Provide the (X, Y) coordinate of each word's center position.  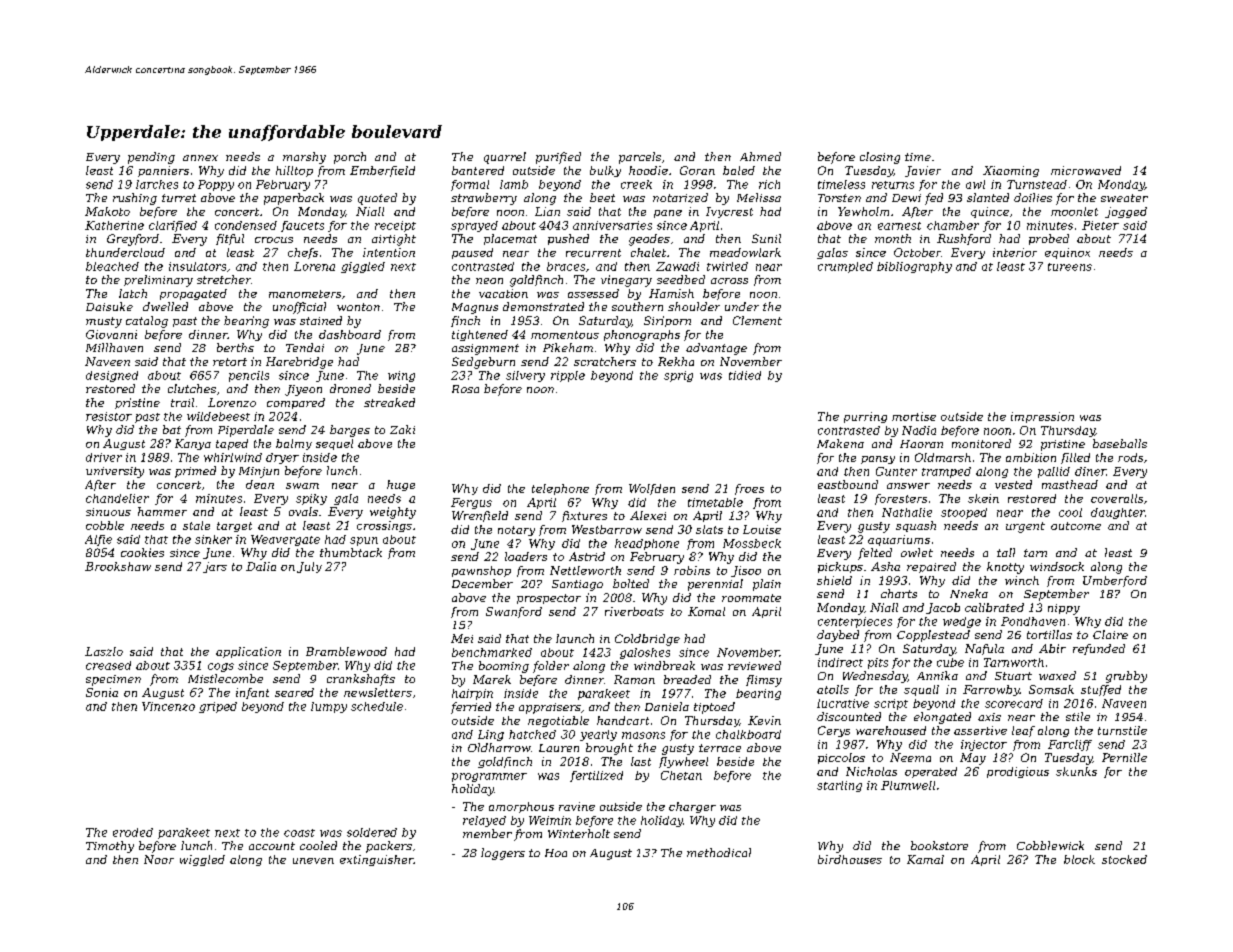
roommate (751, 598)
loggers (503, 854)
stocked (1124, 859)
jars (215, 567)
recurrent (593, 253)
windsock (1057, 566)
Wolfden (652, 489)
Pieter (1100, 225)
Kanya (193, 444)
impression (1042, 417)
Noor (159, 859)
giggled (363, 267)
